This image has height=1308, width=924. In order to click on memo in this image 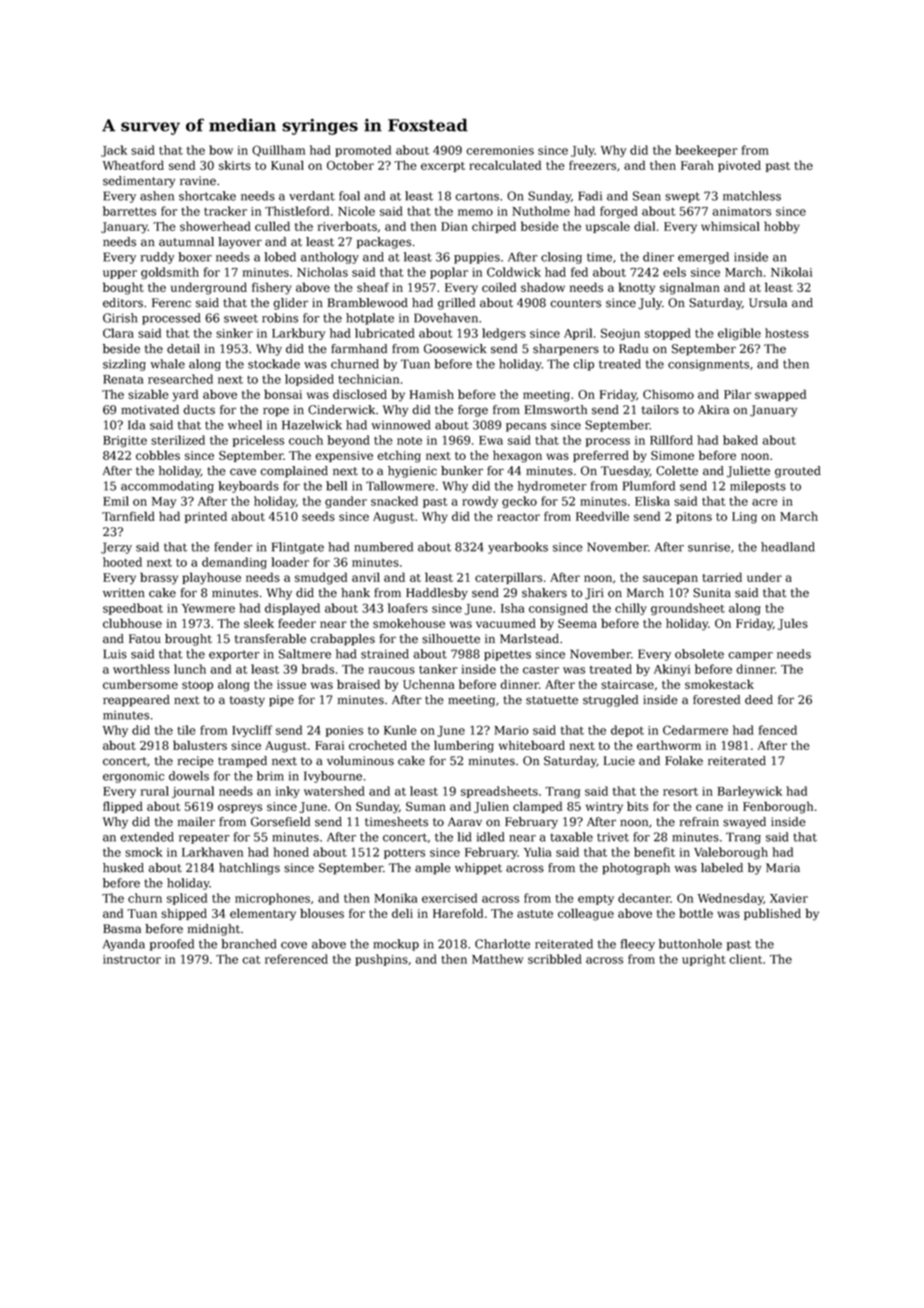, I will do `click(475, 212)`.
